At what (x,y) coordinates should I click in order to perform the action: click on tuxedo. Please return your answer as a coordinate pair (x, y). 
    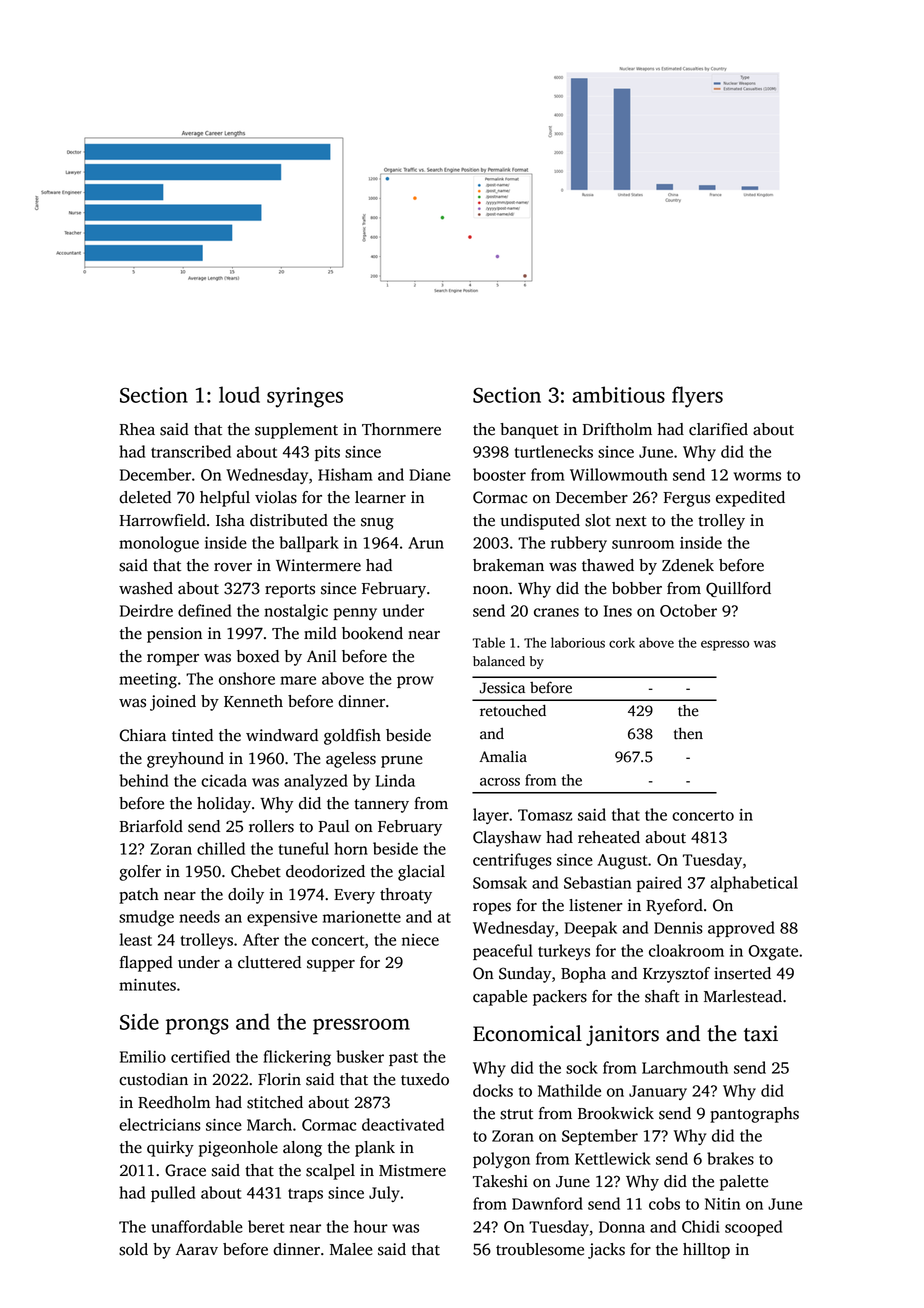
    Looking at the image, I should click on (425, 1079).
